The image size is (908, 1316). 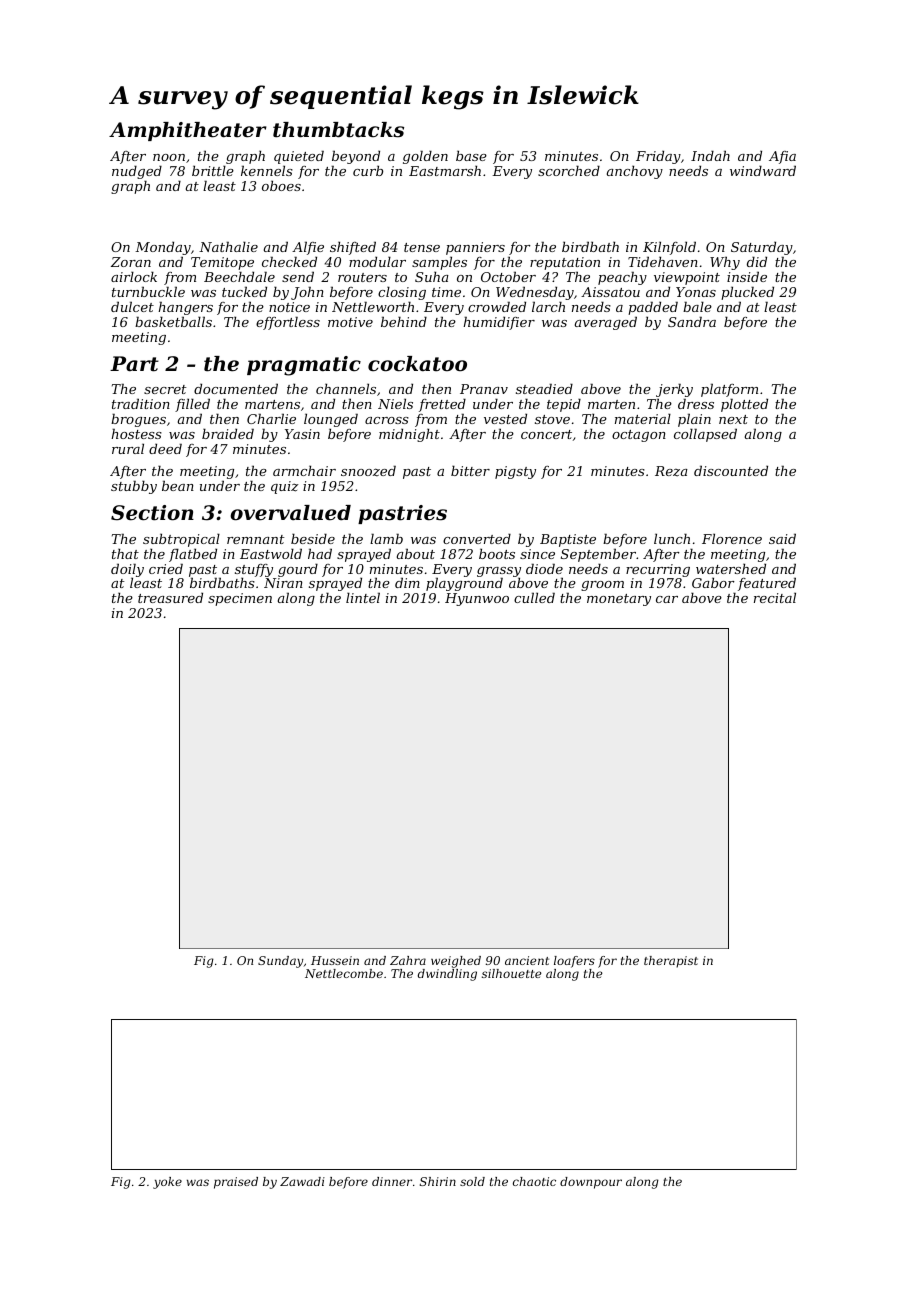 I want to click on base, so click(x=471, y=155).
